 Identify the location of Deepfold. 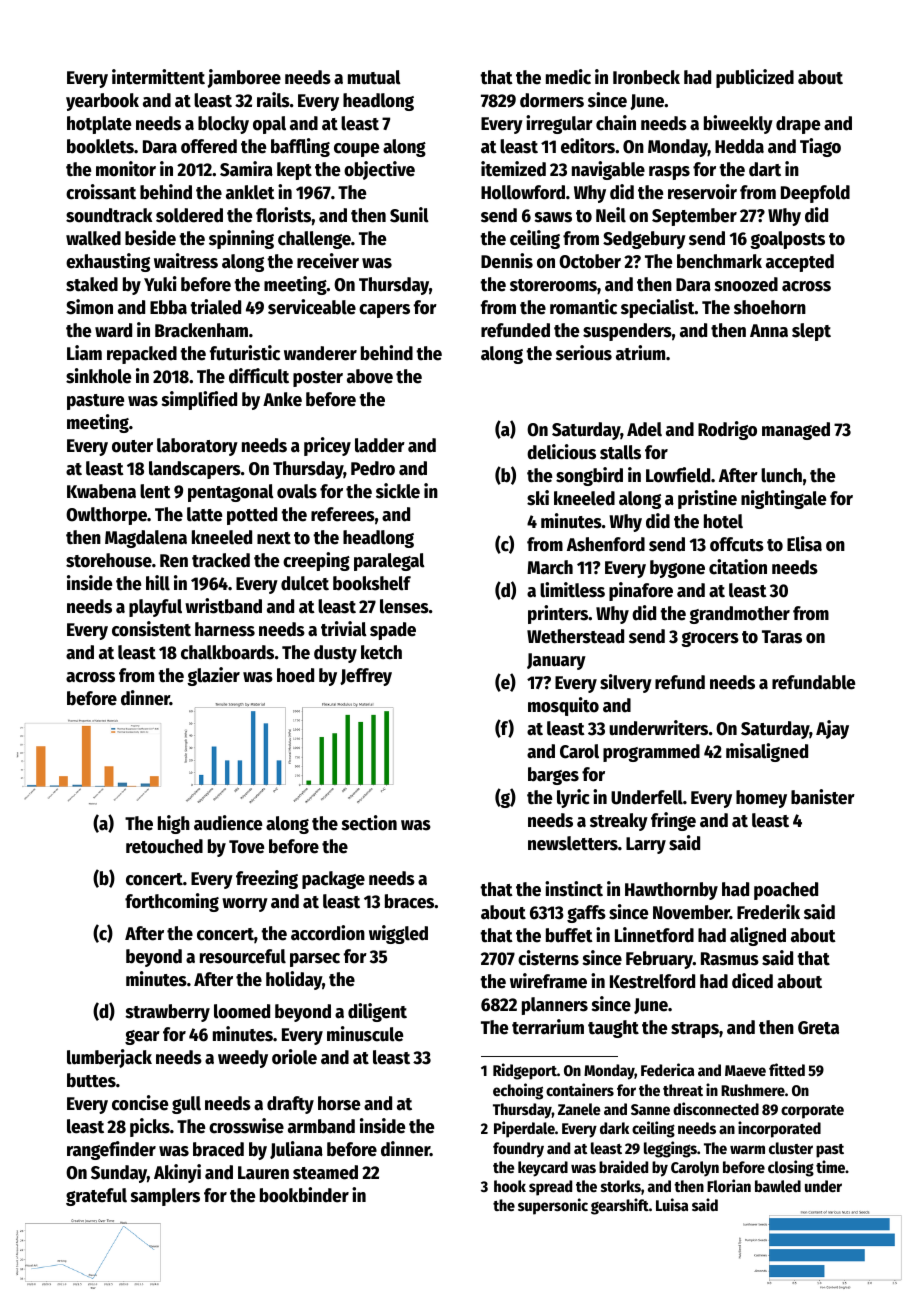
(815, 194).
